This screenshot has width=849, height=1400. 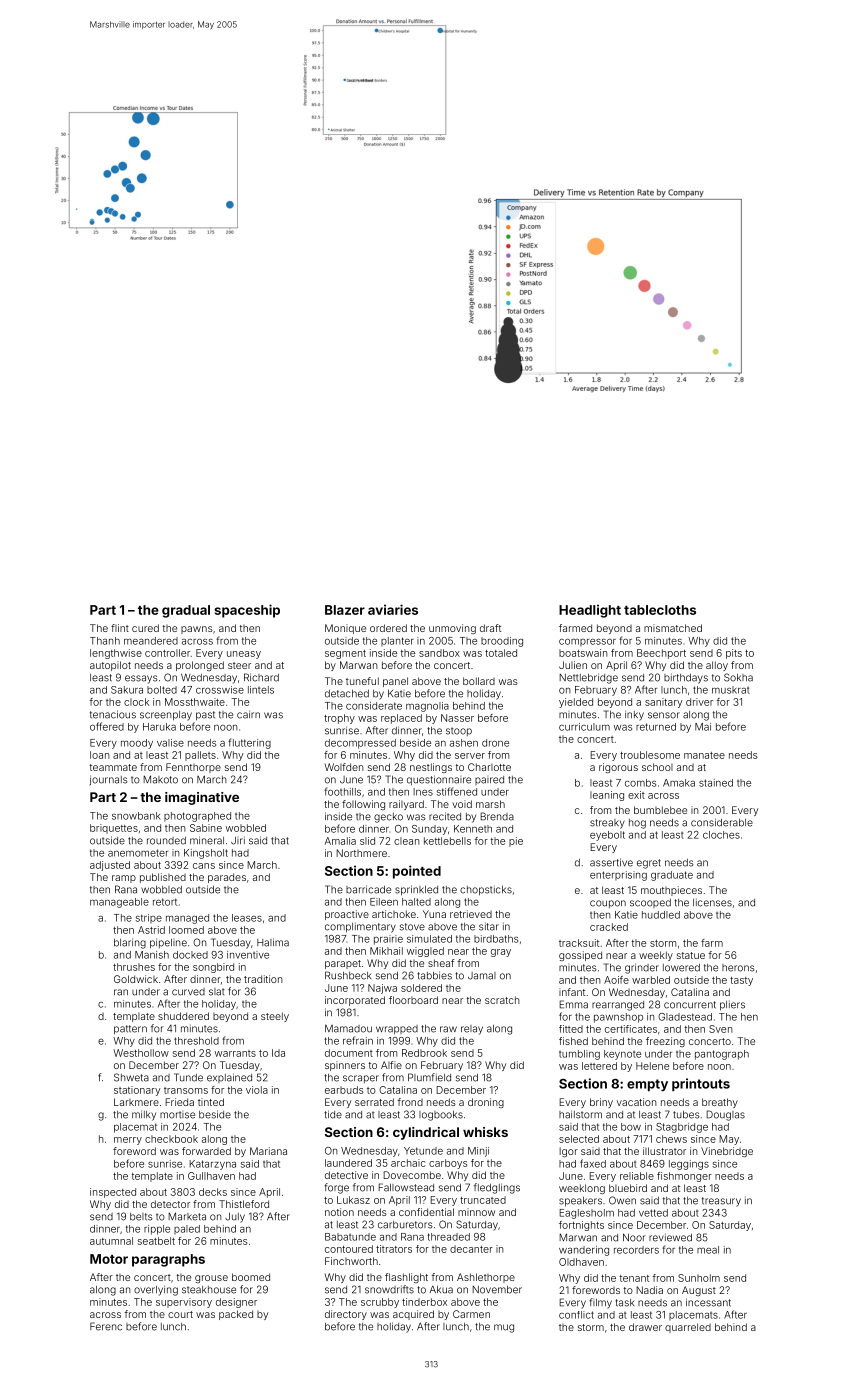 I want to click on statue, so click(x=691, y=955).
